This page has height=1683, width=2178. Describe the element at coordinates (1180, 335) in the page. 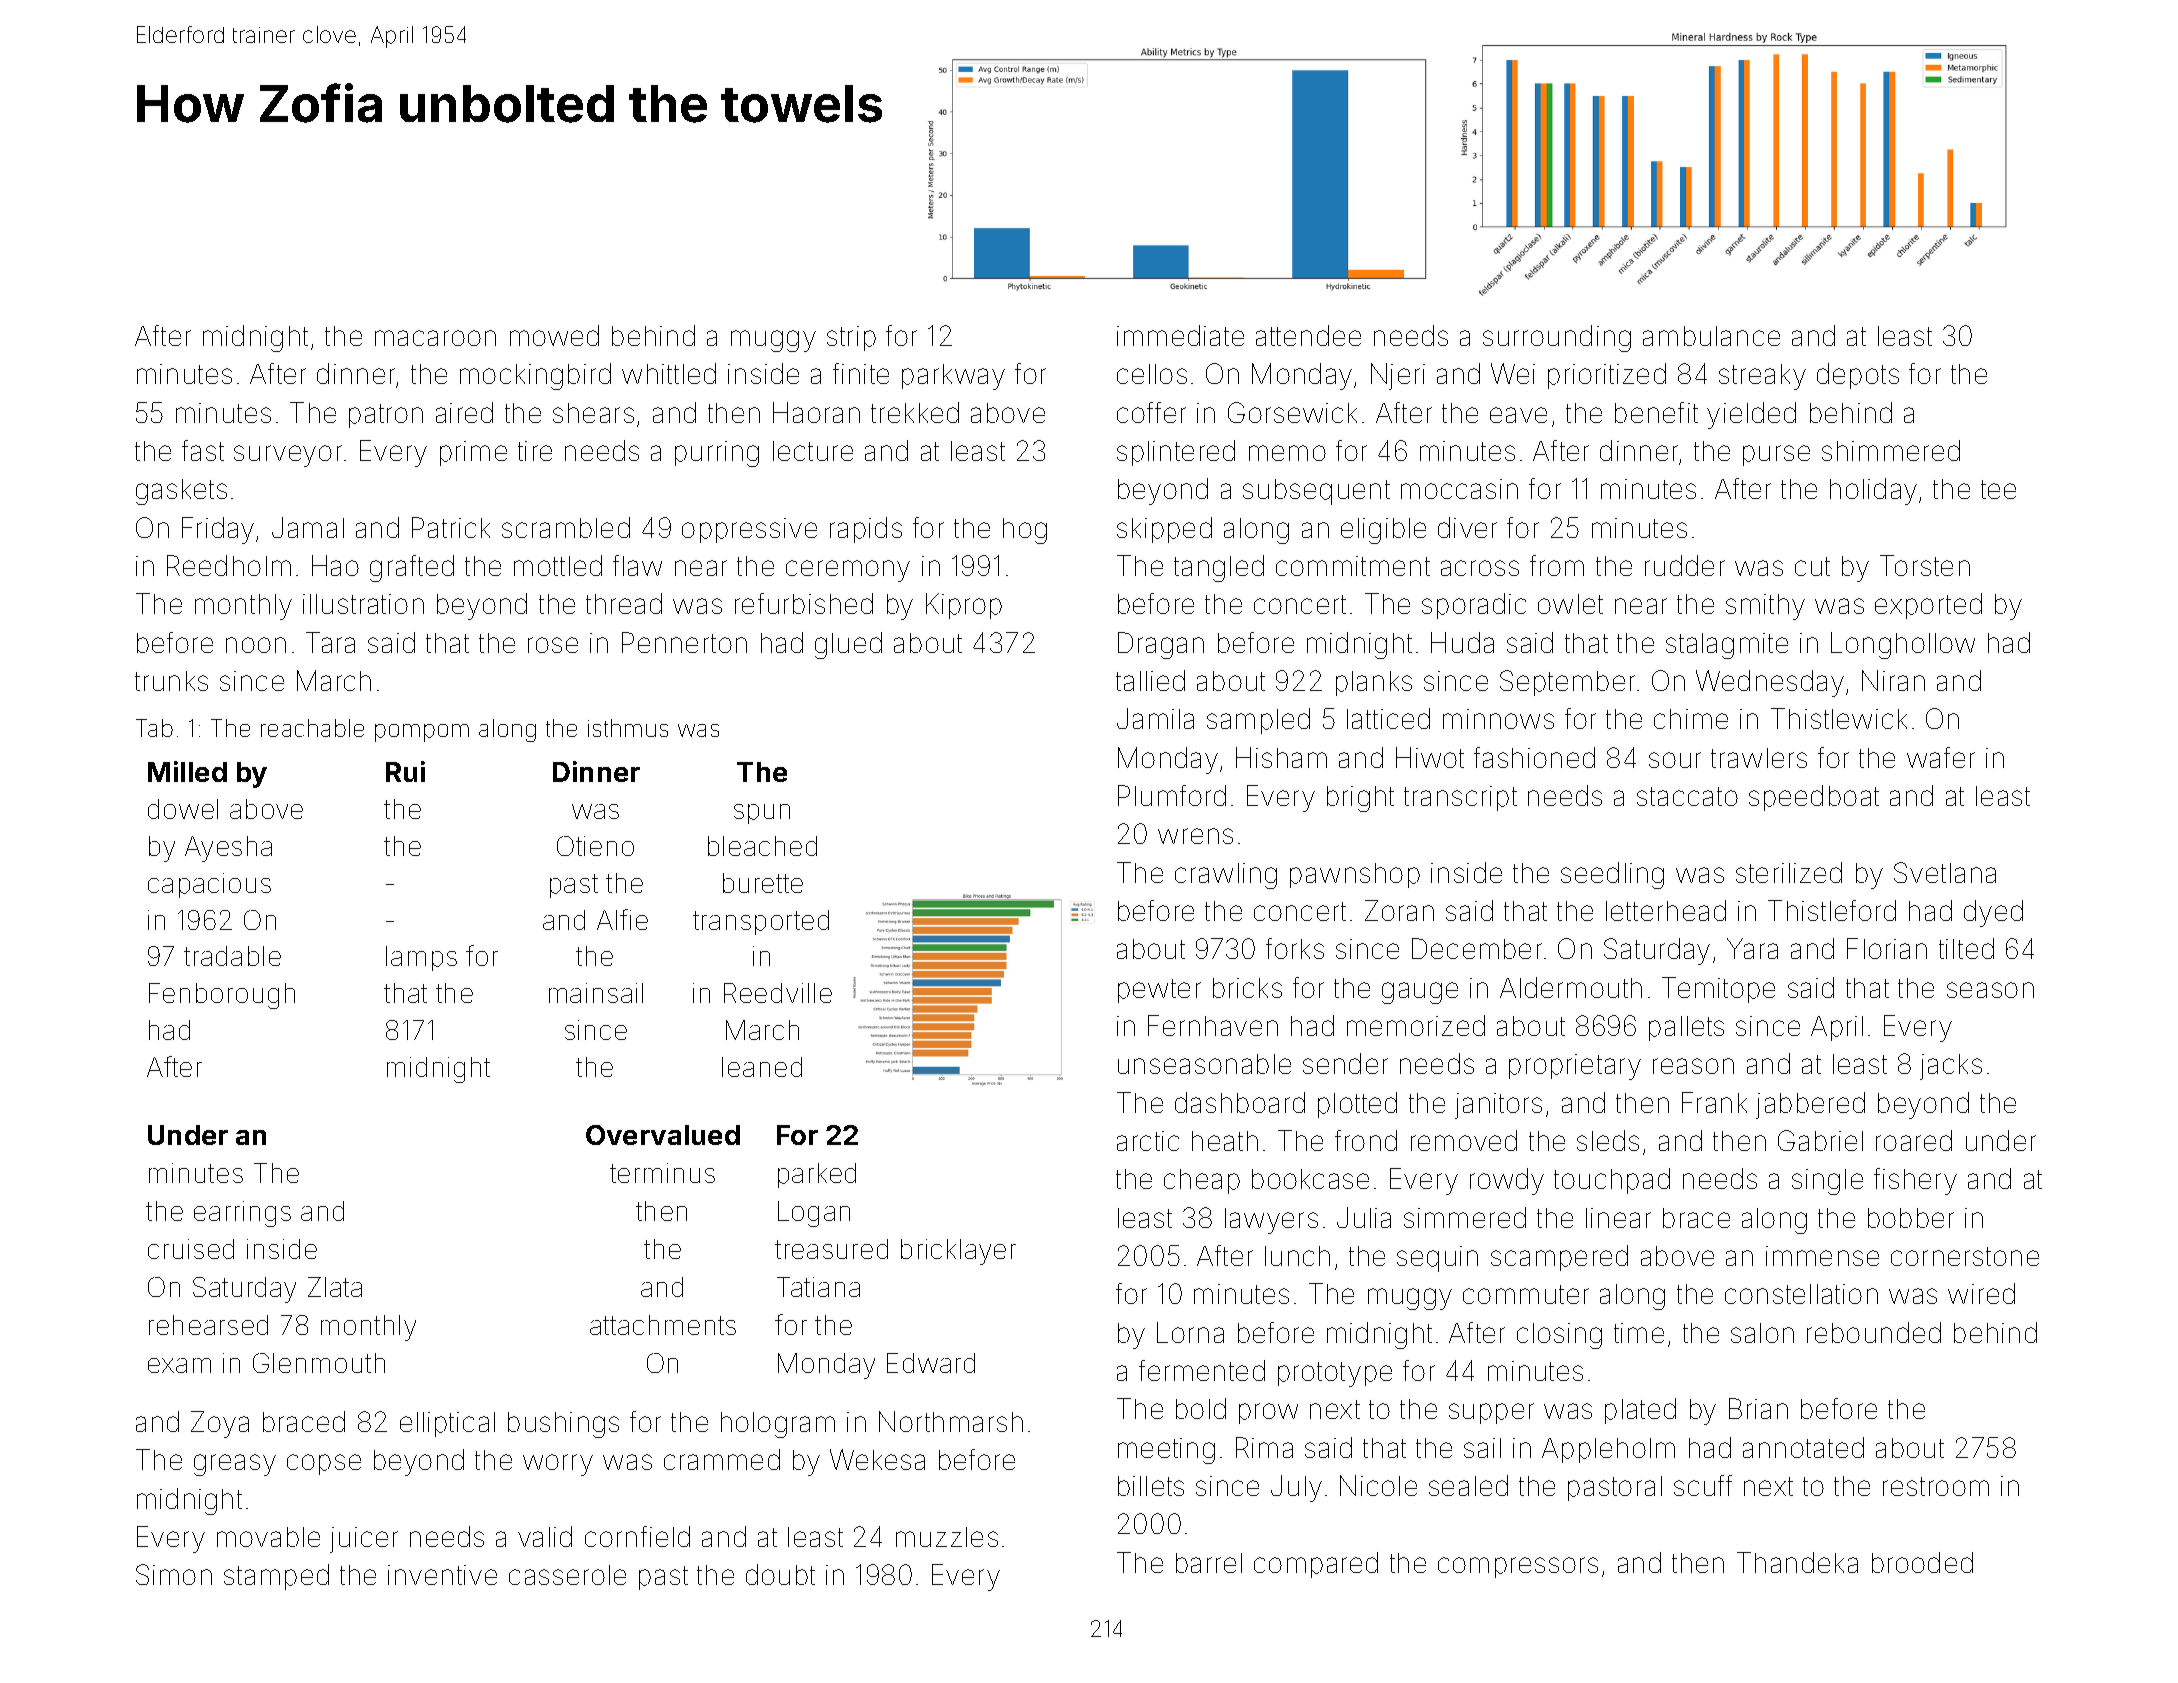

I see `immediate` at that location.
